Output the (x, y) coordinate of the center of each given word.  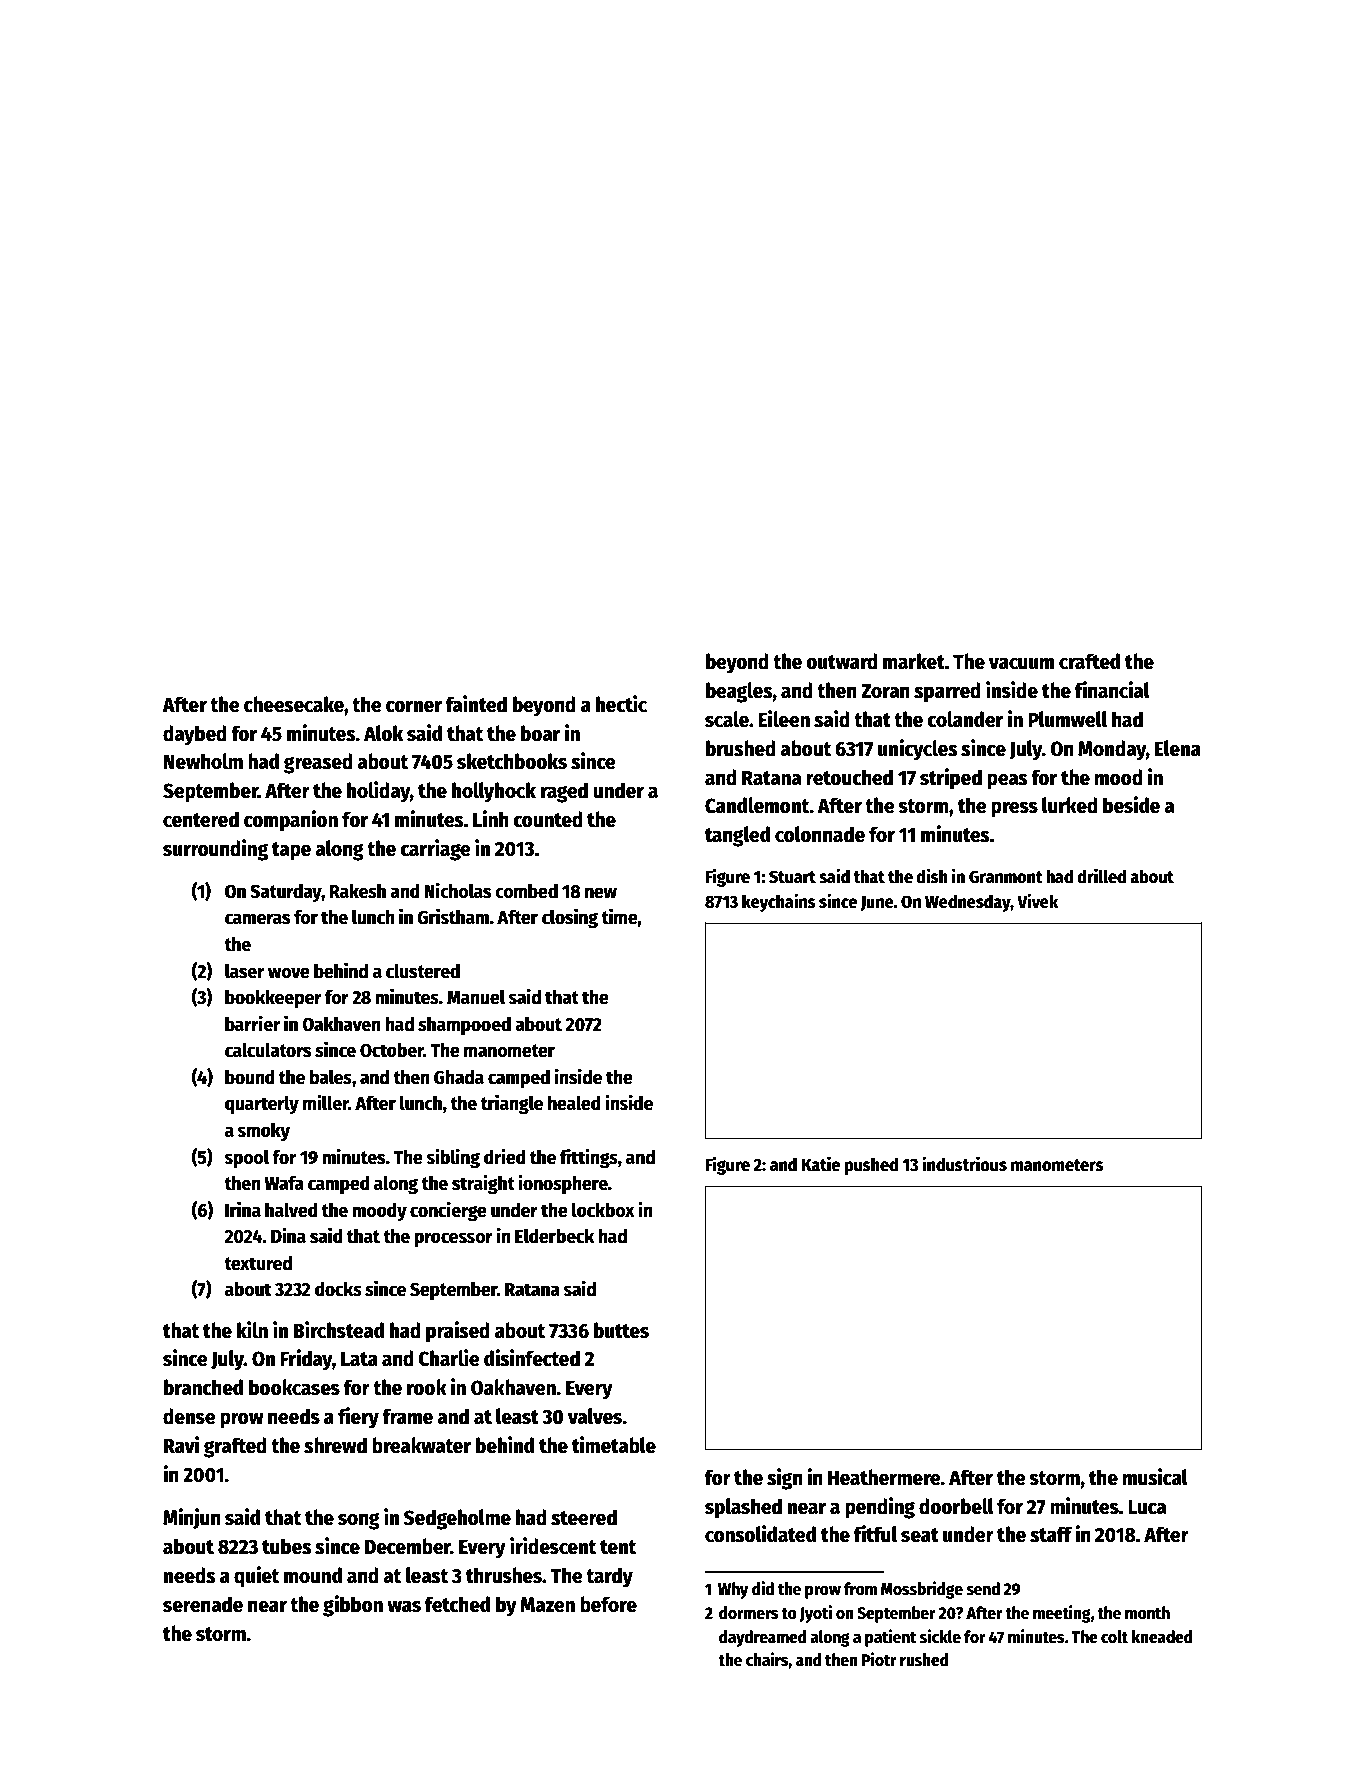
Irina (243, 1209)
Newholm (203, 761)
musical (1155, 1477)
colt (1114, 1637)
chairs (767, 1659)
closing (570, 918)
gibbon (353, 1606)
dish (932, 876)
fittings (589, 1158)
